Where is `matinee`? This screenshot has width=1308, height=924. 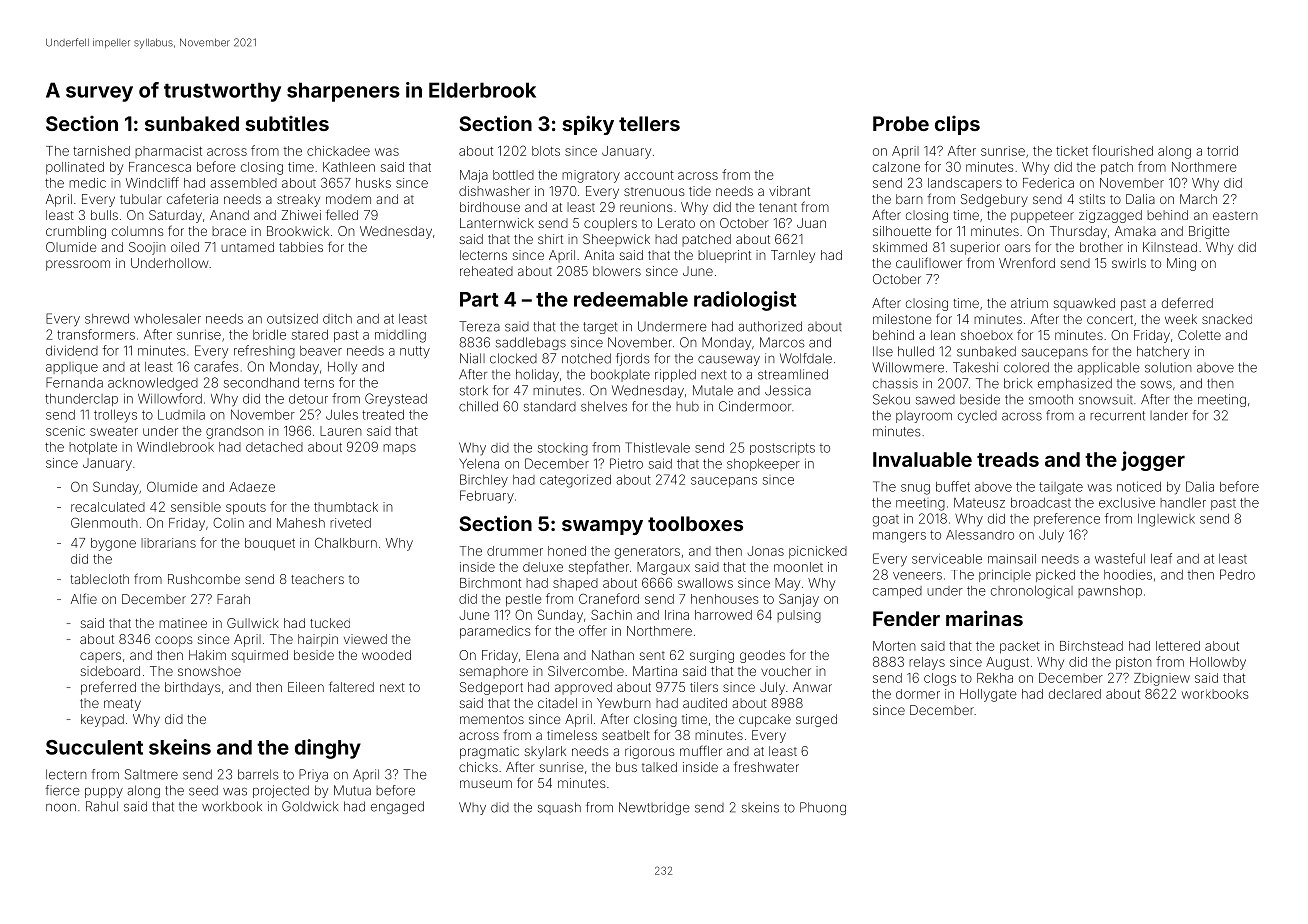
matinee is located at coordinates (183, 623).
